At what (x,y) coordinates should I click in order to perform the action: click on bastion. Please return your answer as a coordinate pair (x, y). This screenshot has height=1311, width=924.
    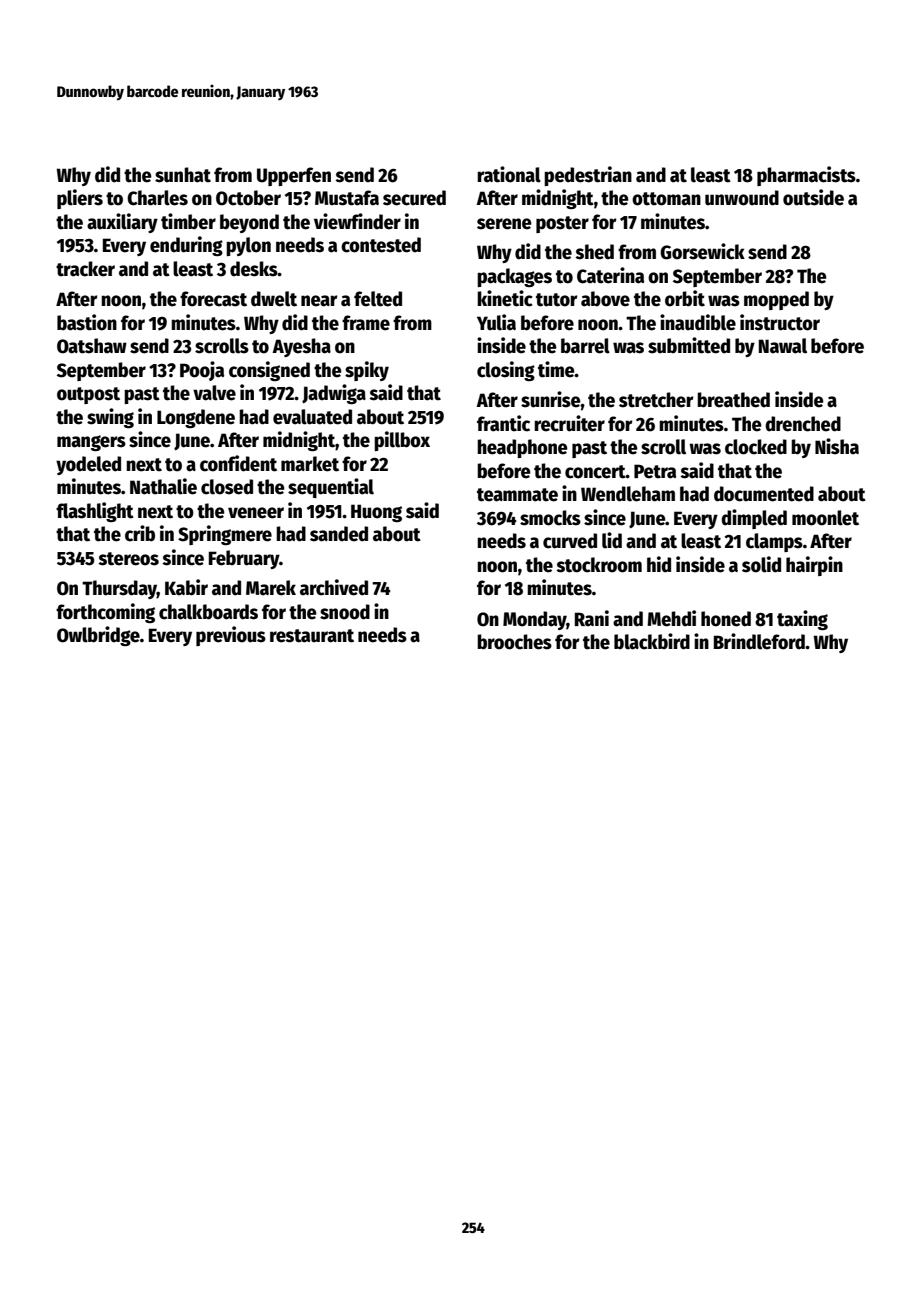
    Looking at the image, I should click on (87, 322).
